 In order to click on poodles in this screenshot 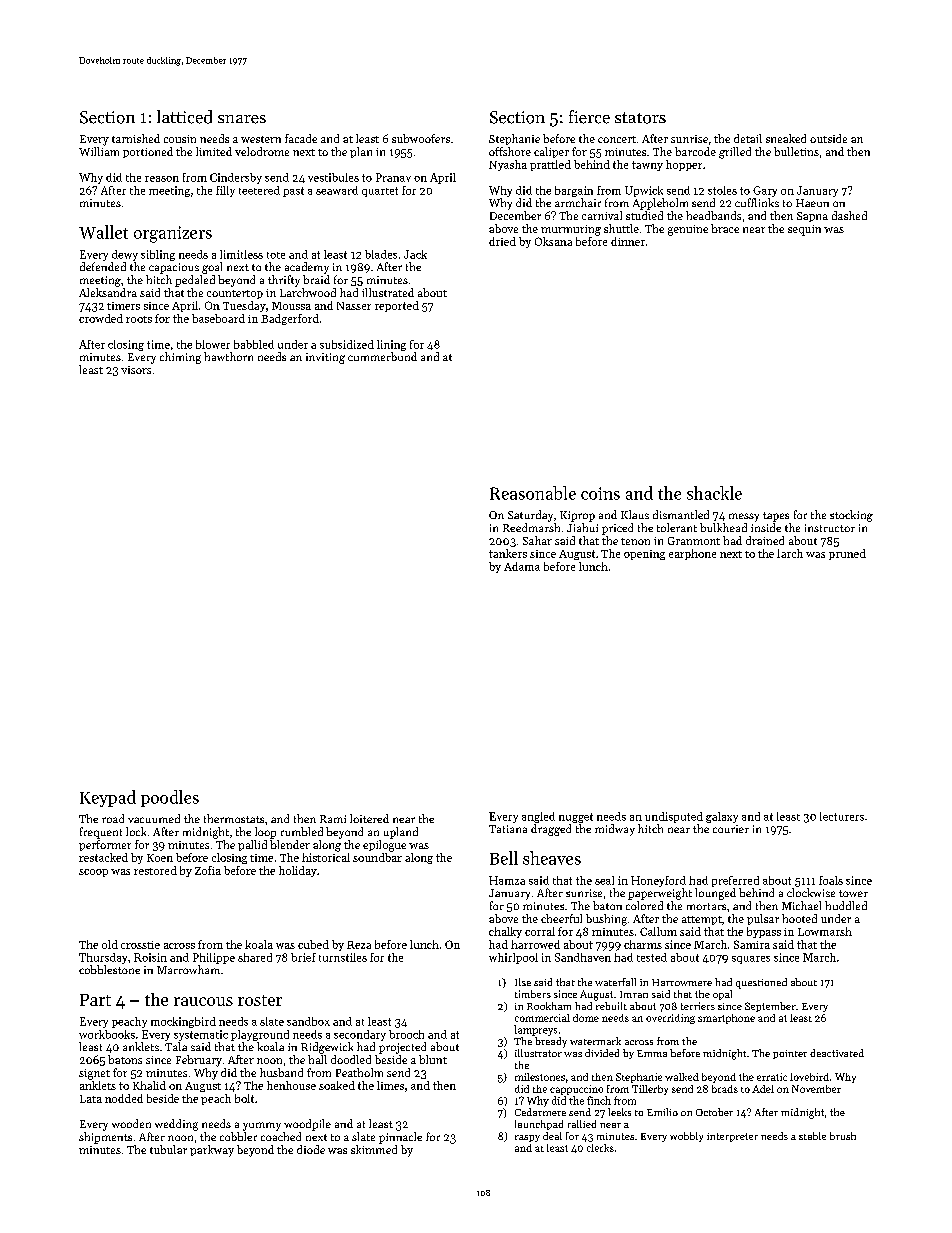, I will do `click(170, 798)`.
